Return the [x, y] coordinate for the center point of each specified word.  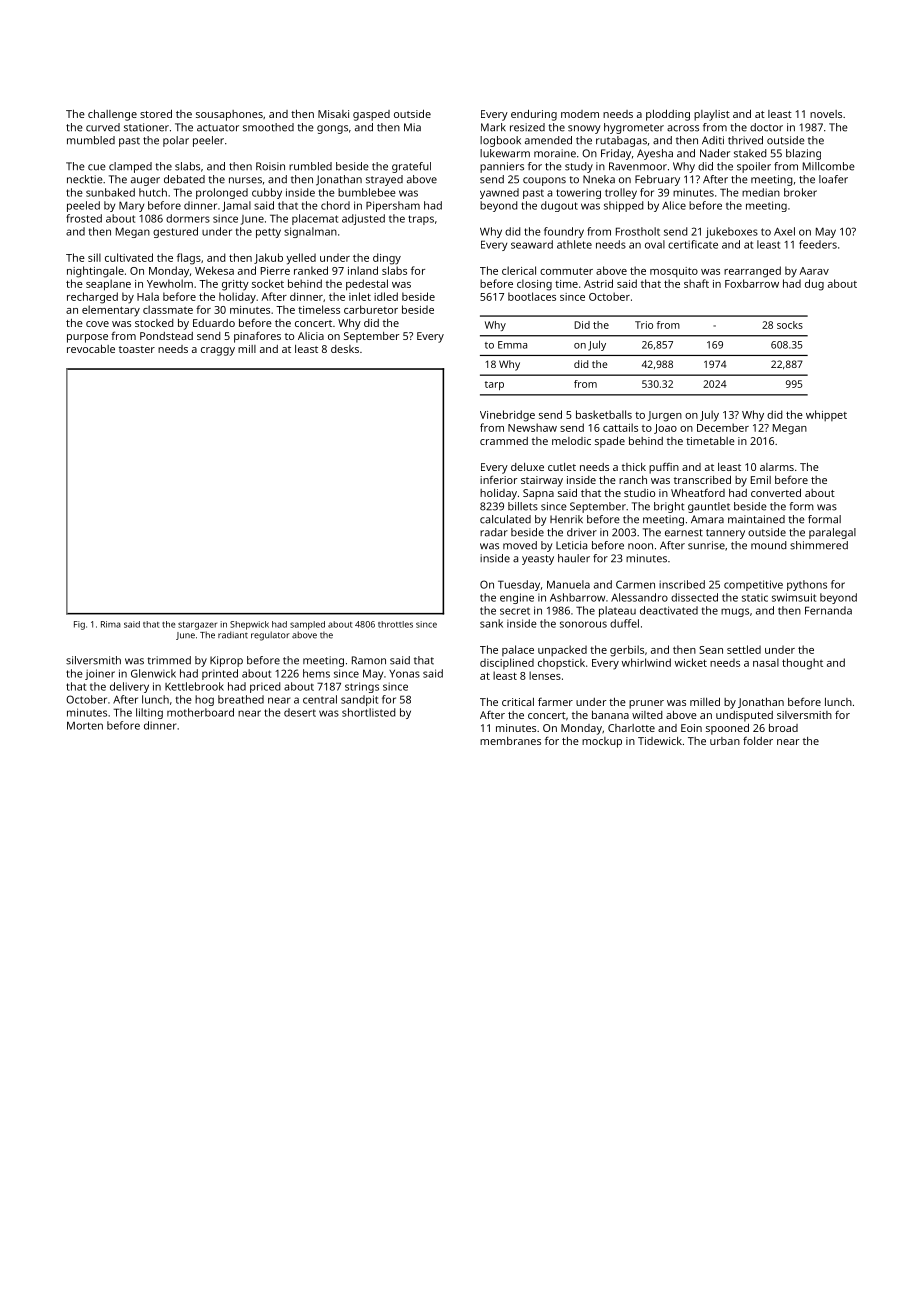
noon [640, 546]
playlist [712, 115]
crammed [504, 441]
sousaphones [229, 115]
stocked [154, 323]
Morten [85, 725]
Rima [111, 624]
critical [518, 702]
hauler [574, 558]
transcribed [702, 479]
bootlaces [532, 296]
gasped [371, 115]
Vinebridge [507, 416]
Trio [644, 325]
